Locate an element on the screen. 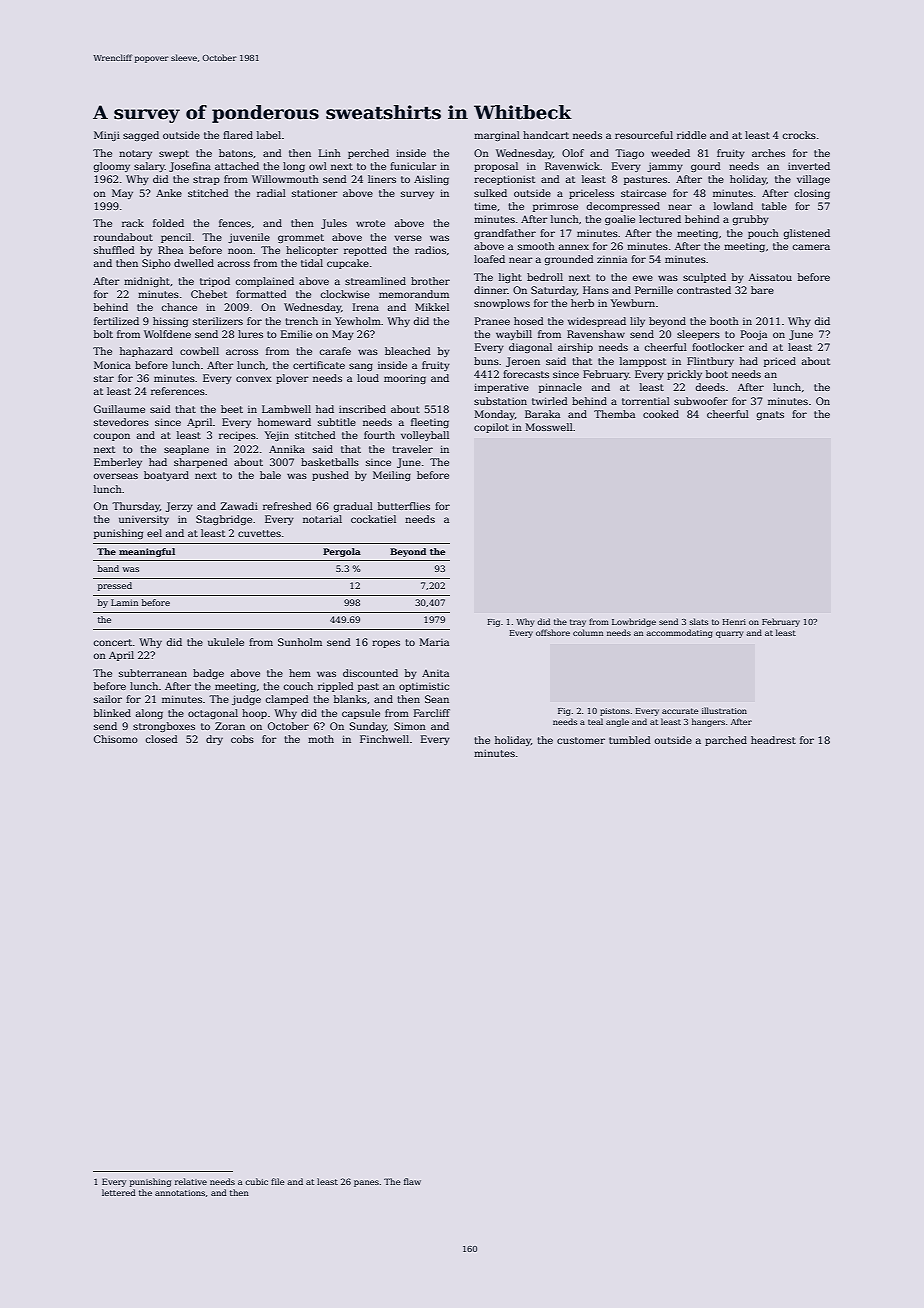  relative is located at coordinates (191, 1181).
